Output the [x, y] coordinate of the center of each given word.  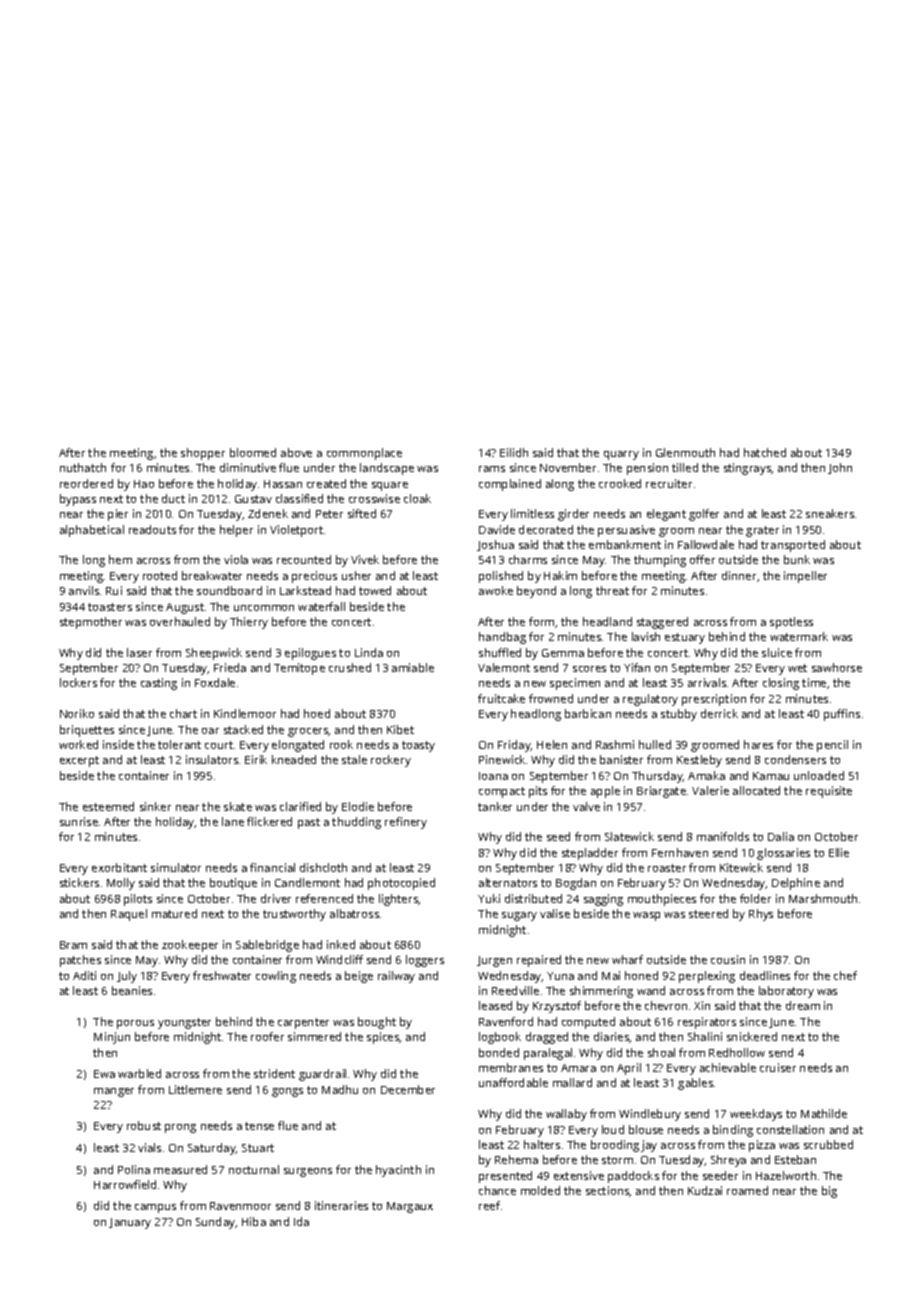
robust [144, 1125]
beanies [132, 990]
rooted [160, 575]
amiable [413, 667]
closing [781, 684]
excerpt [79, 761]
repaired [539, 961]
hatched [765, 452]
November [568, 467]
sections [608, 1191]
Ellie [839, 852]
